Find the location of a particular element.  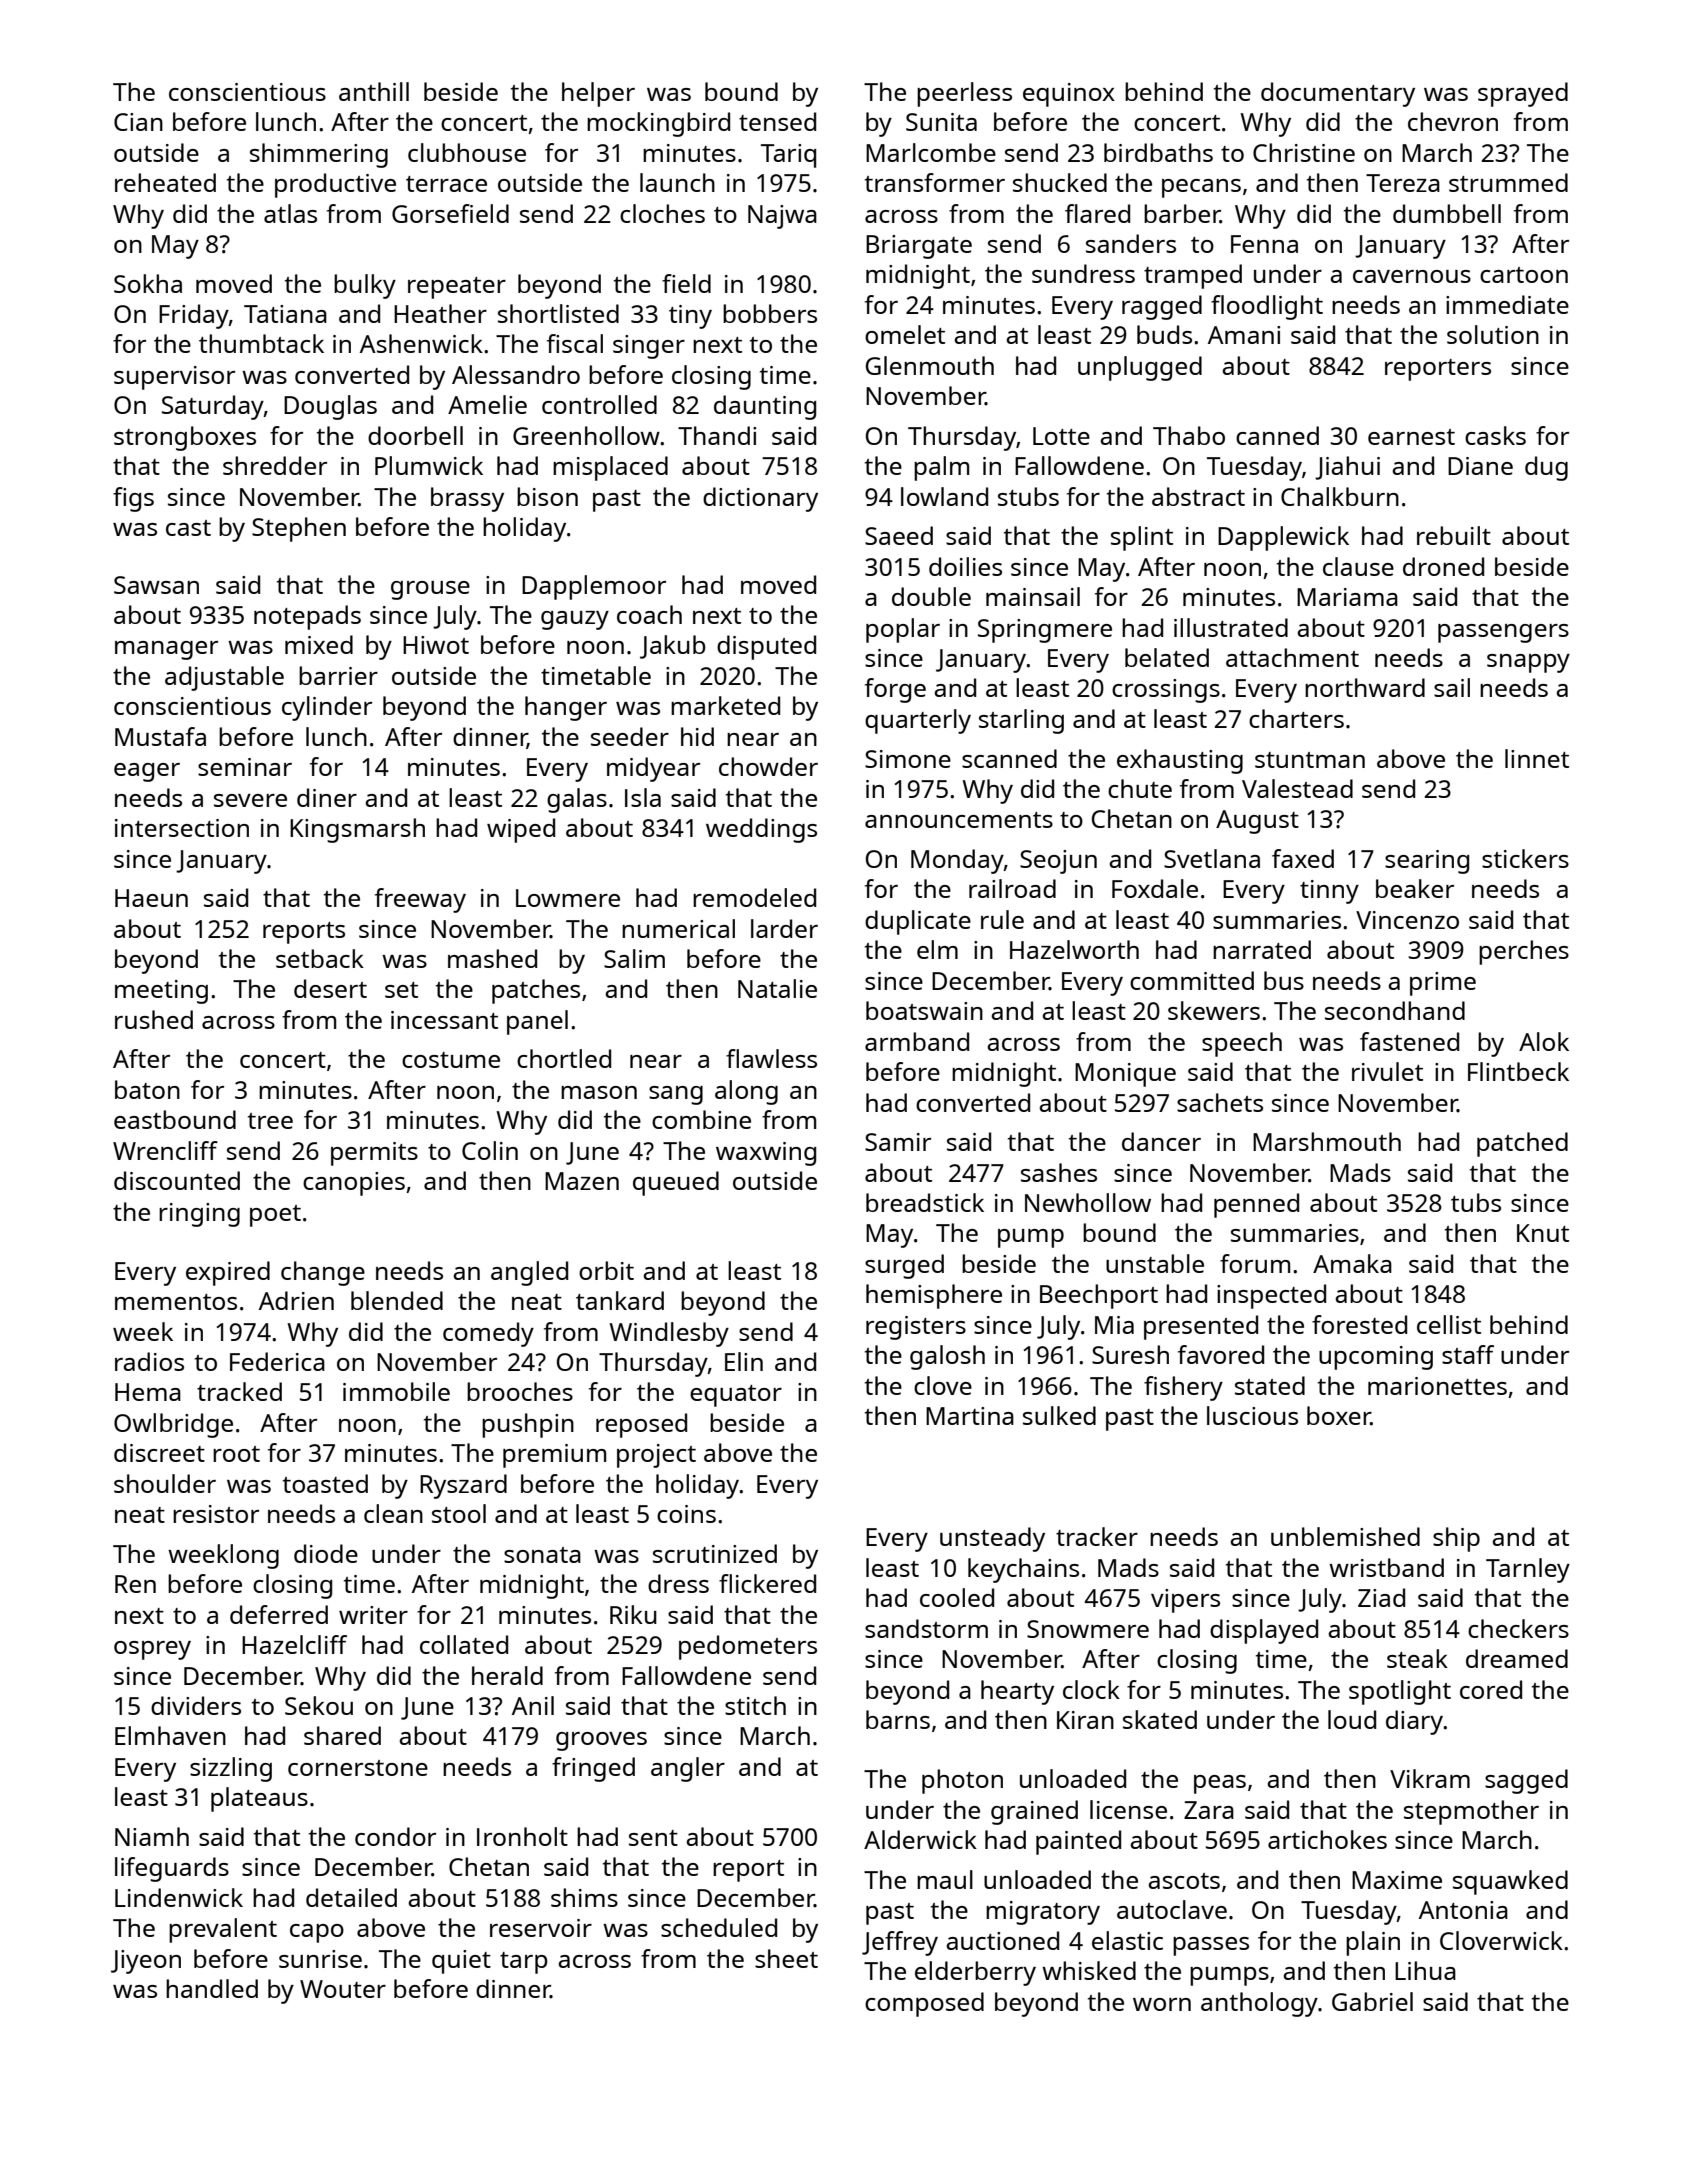

Monique is located at coordinates (1125, 1075).
